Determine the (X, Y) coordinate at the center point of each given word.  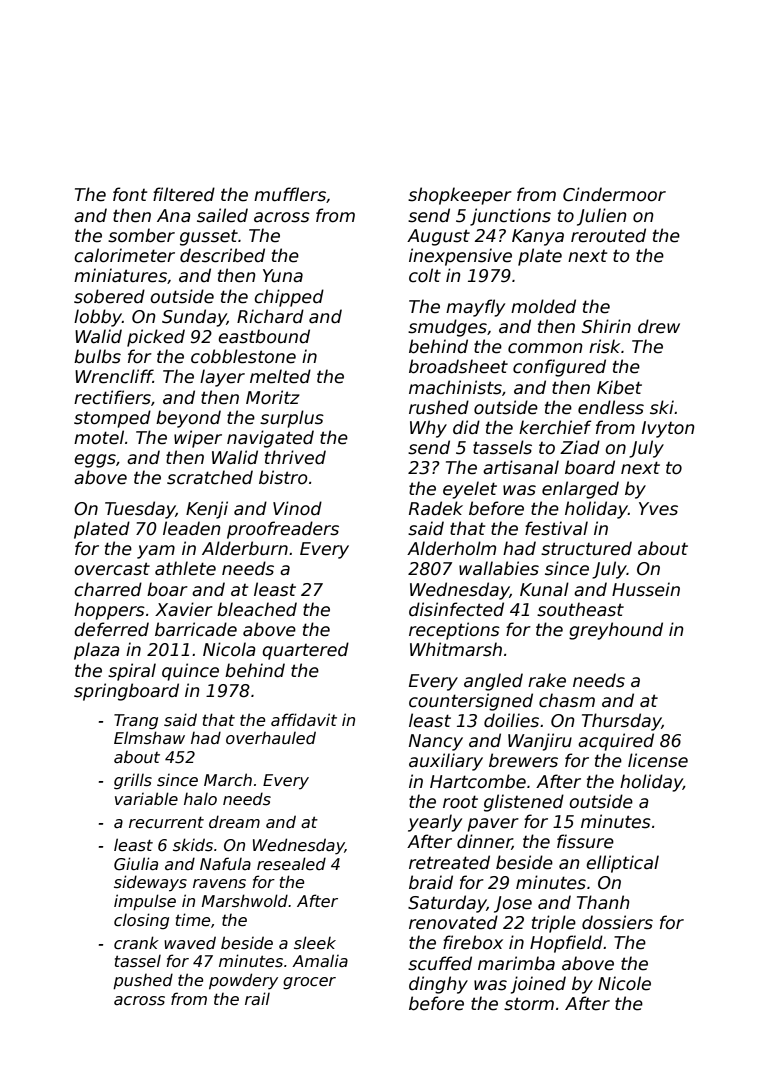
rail (257, 998)
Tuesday (140, 510)
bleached (257, 609)
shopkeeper (460, 196)
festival (556, 528)
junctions (510, 217)
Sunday (194, 318)
